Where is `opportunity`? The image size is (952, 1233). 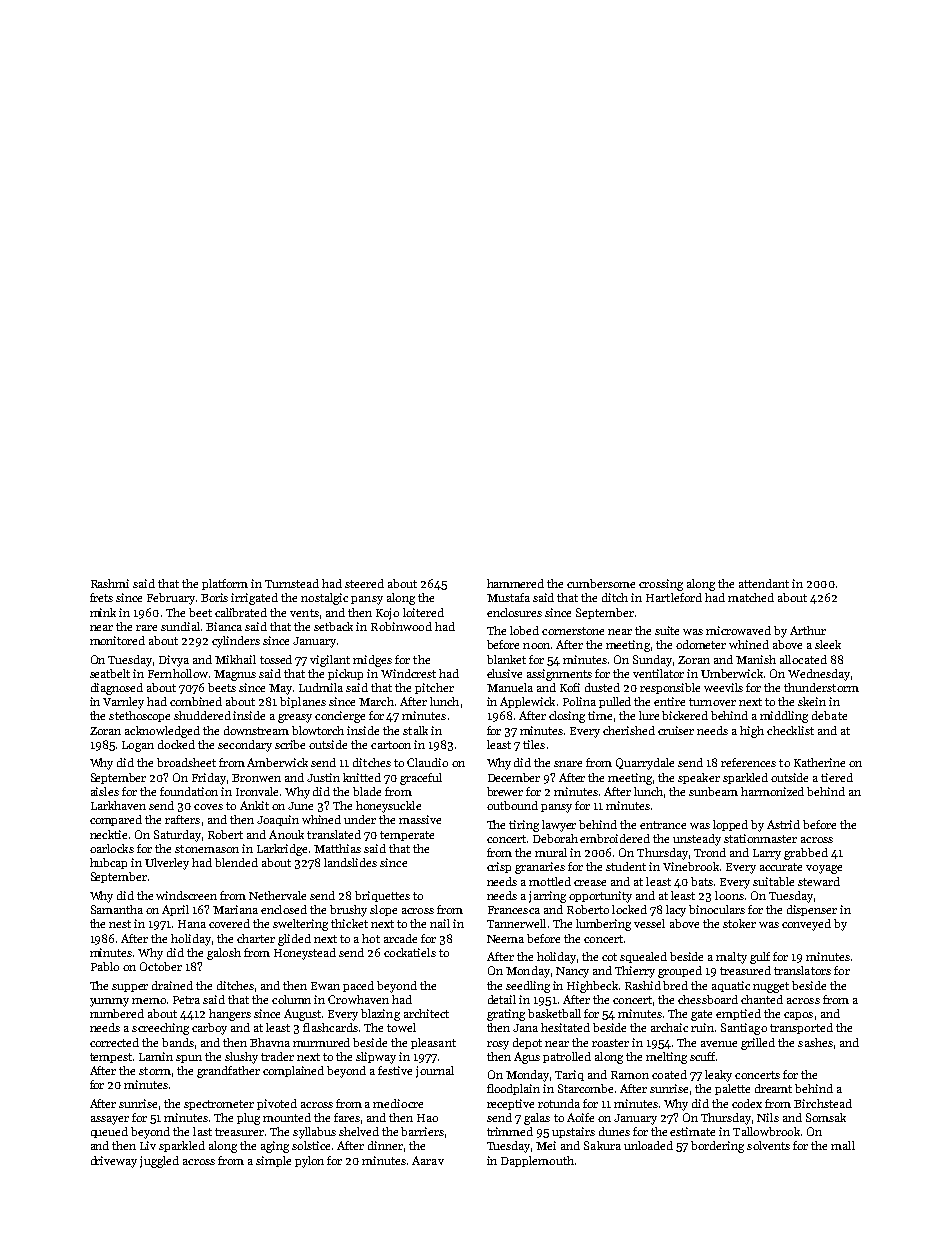
opportunity is located at coordinates (600, 897).
